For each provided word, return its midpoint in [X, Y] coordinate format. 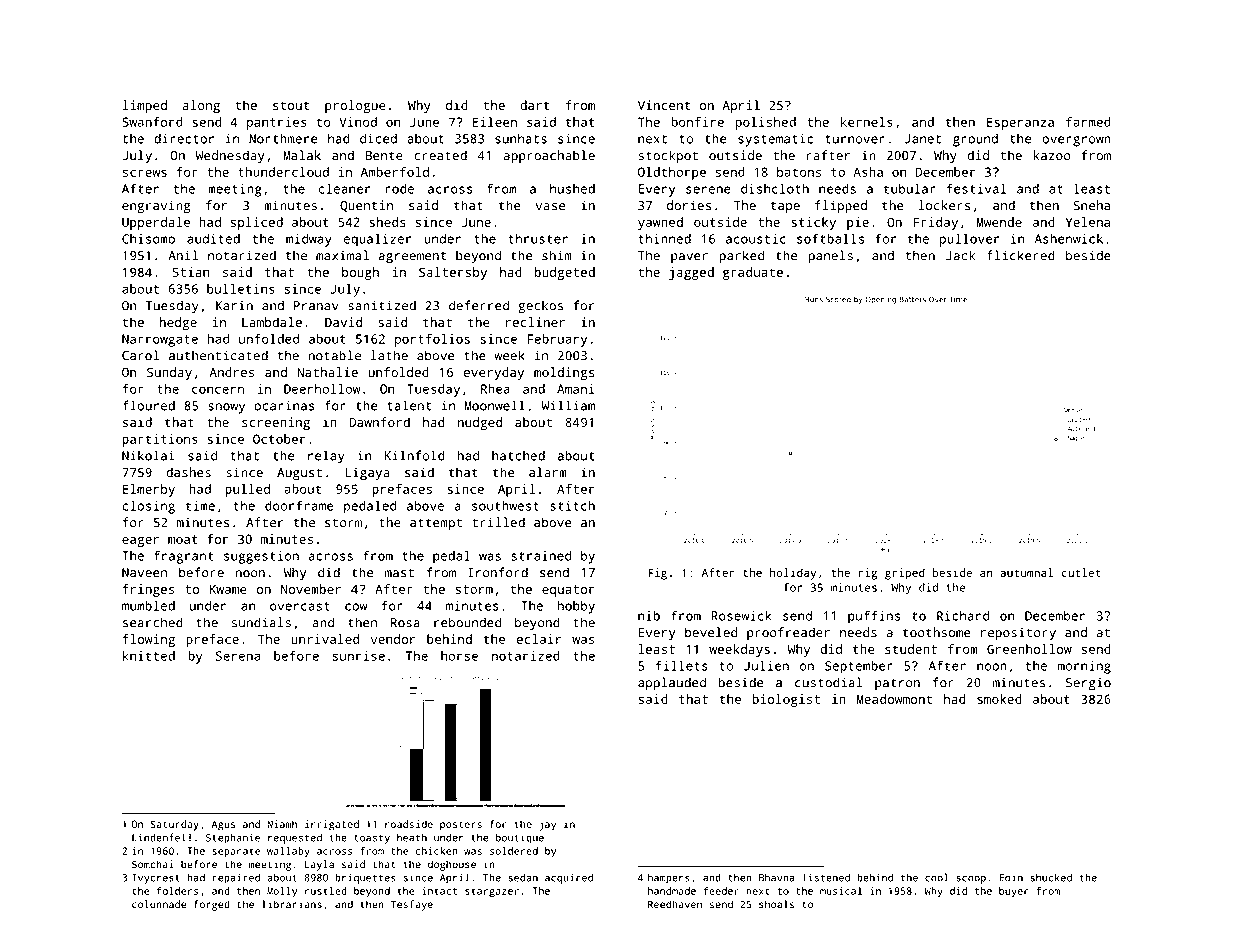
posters [461, 826]
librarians [292, 904]
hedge [178, 323]
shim [557, 255]
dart [535, 105]
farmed [1088, 122]
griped [905, 574]
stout [291, 105]
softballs [830, 238]
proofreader [788, 633]
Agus [223, 825]
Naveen [144, 573]
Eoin [1011, 877]
